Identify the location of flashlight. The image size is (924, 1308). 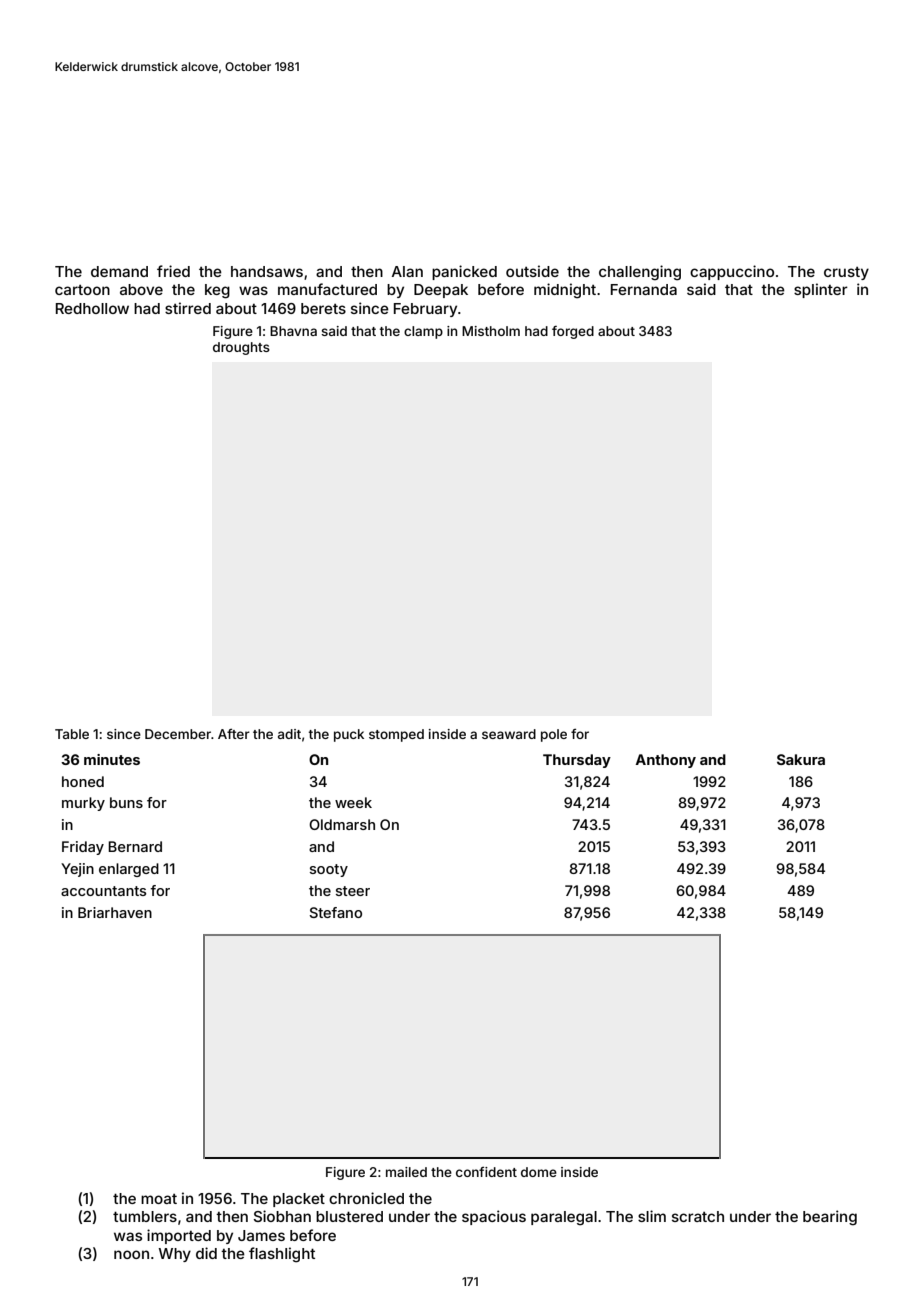
(282, 1255).
